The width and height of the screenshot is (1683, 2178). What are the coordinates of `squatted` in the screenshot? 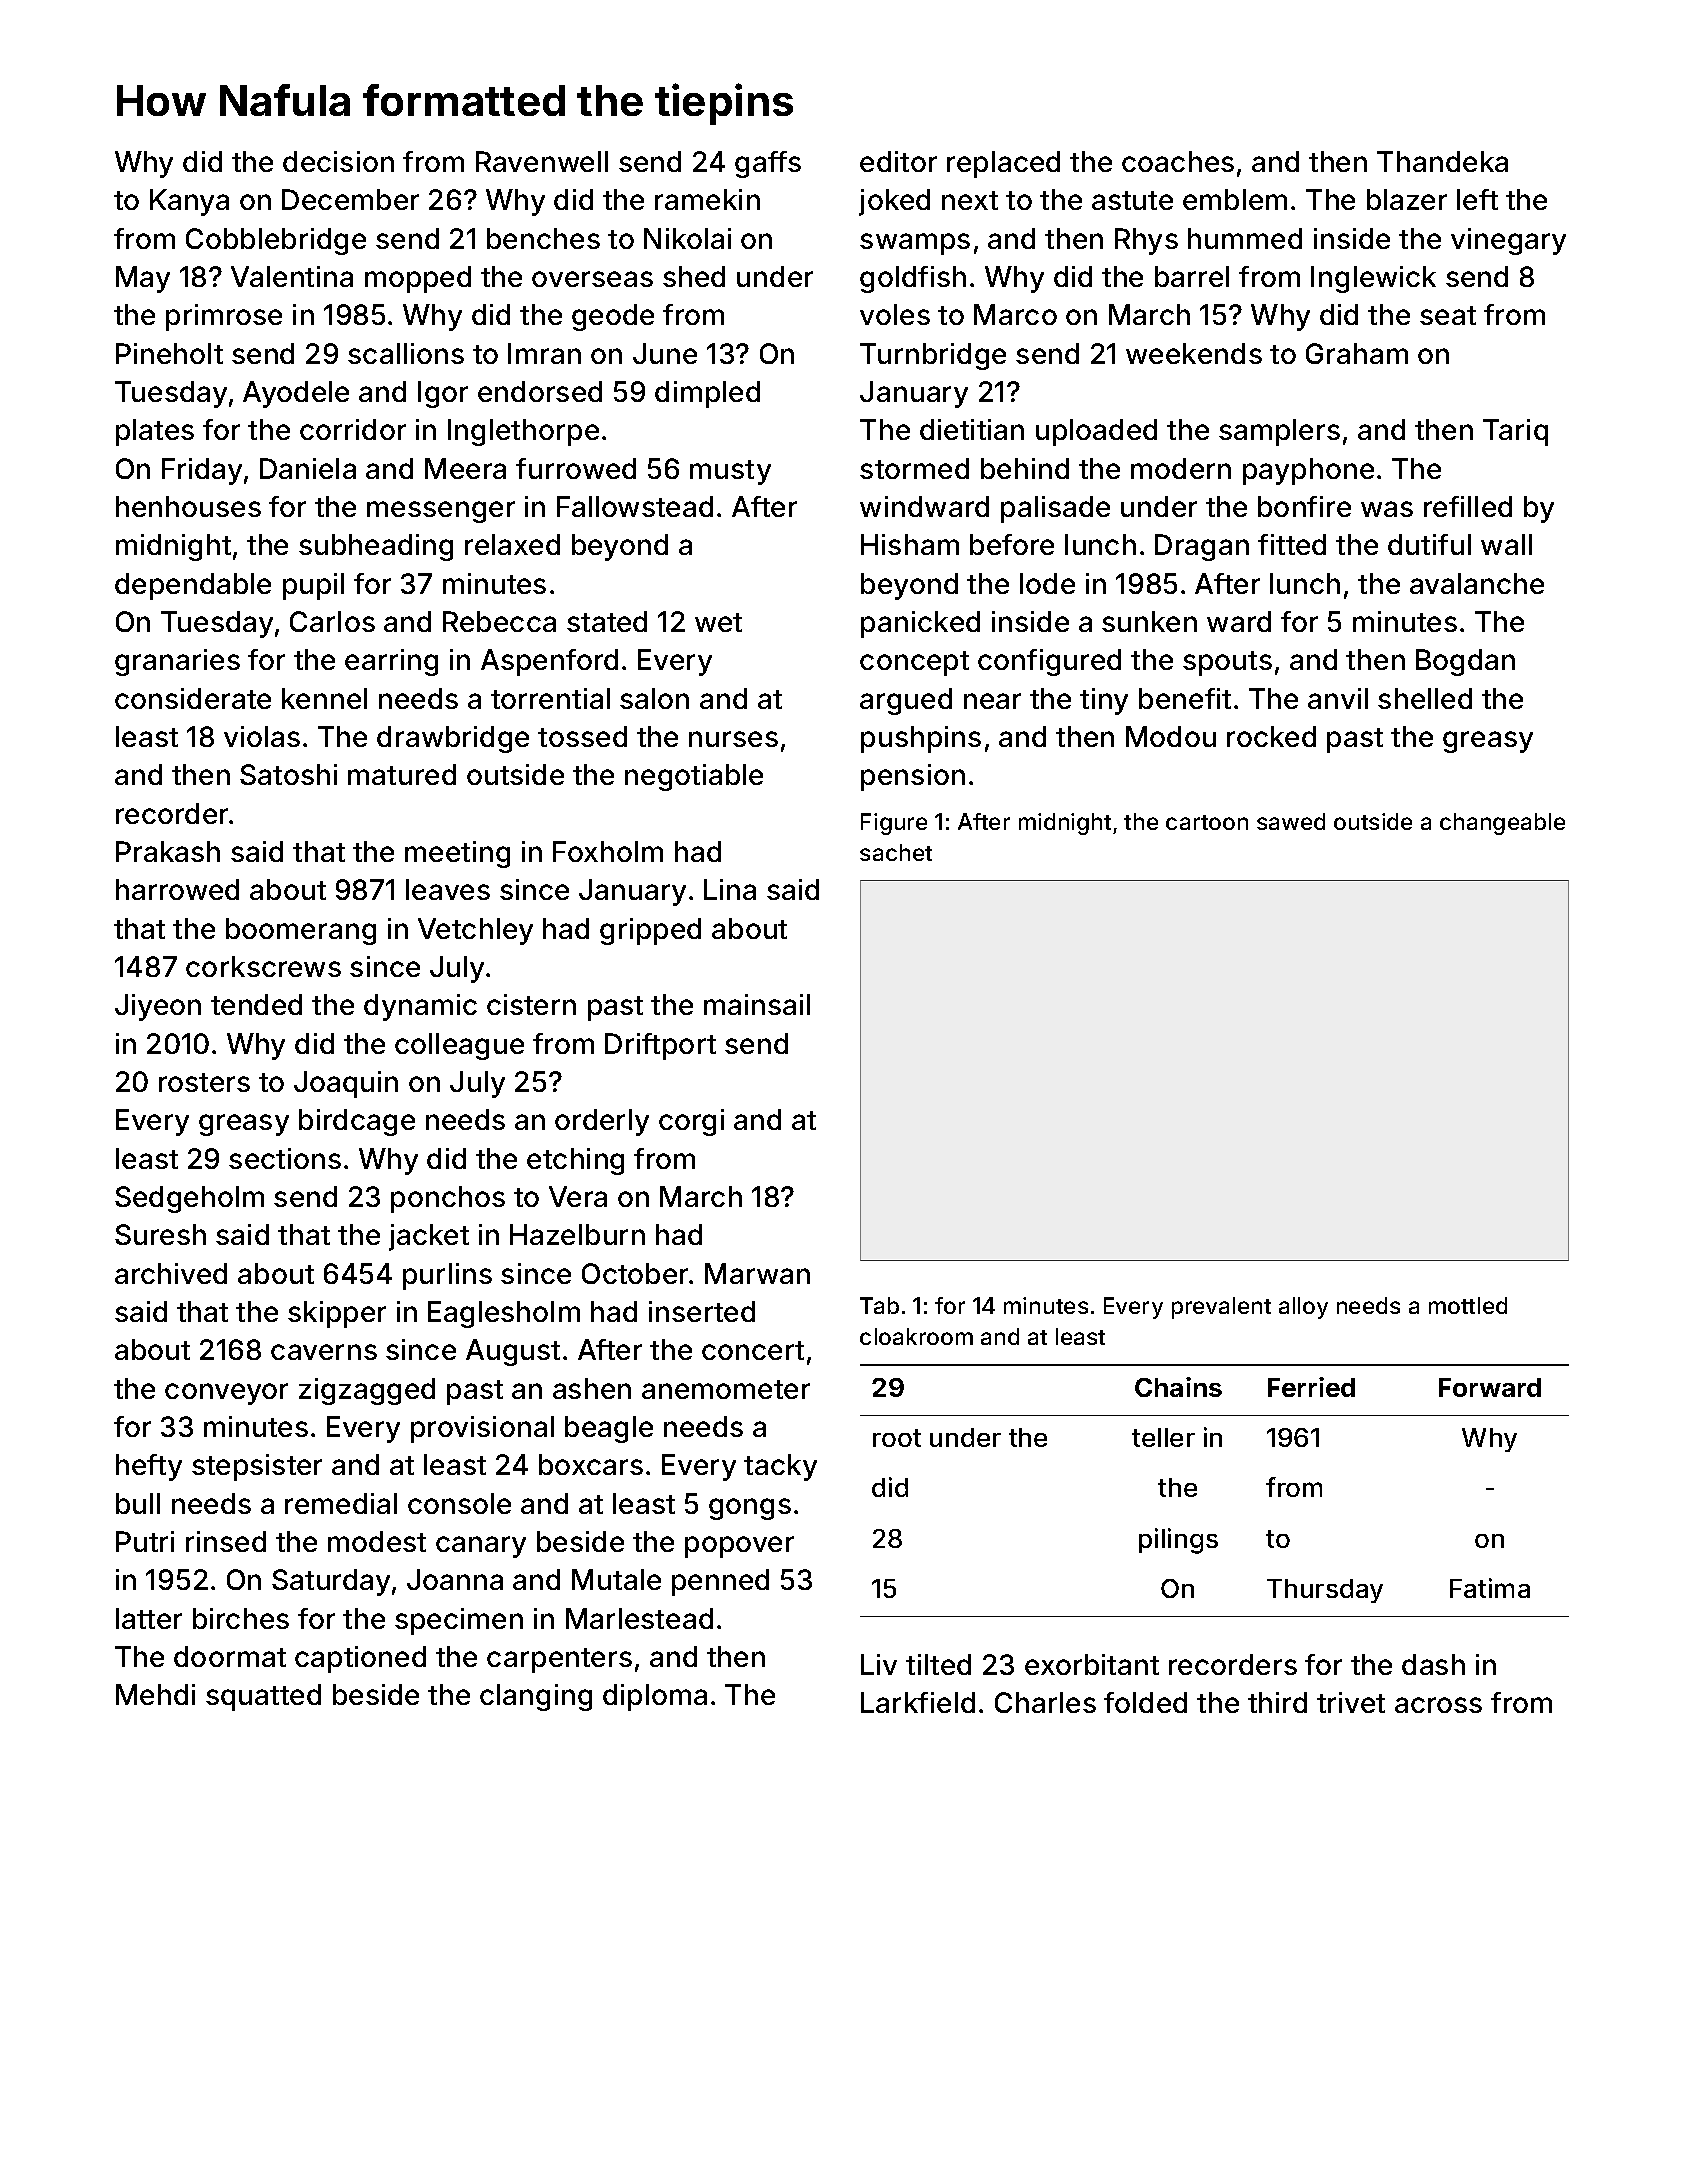 It's located at (263, 1697).
